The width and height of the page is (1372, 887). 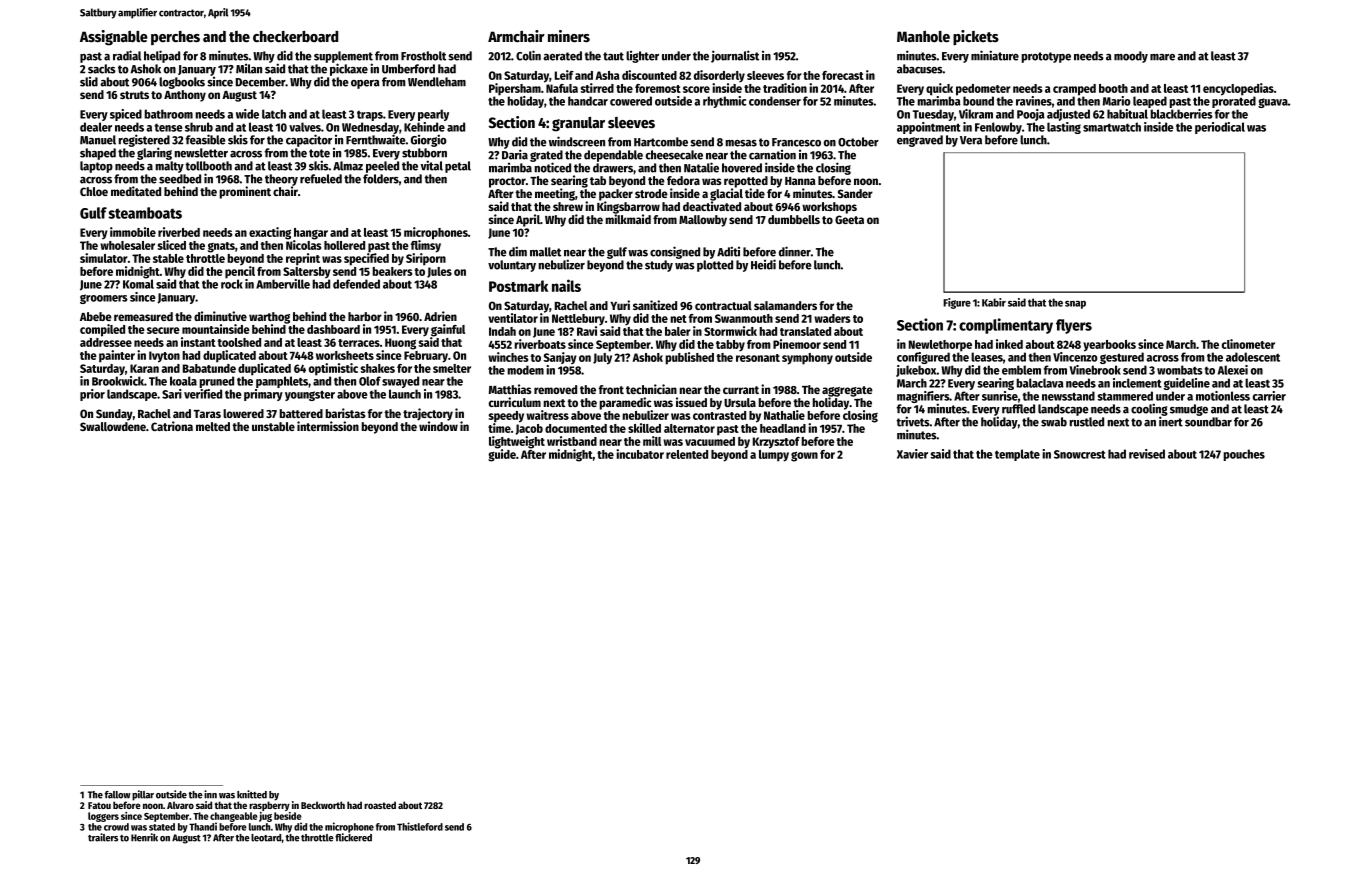 What do you see at coordinates (252, 794) in the page?
I see `knitted` at bounding box center [252, 794].
